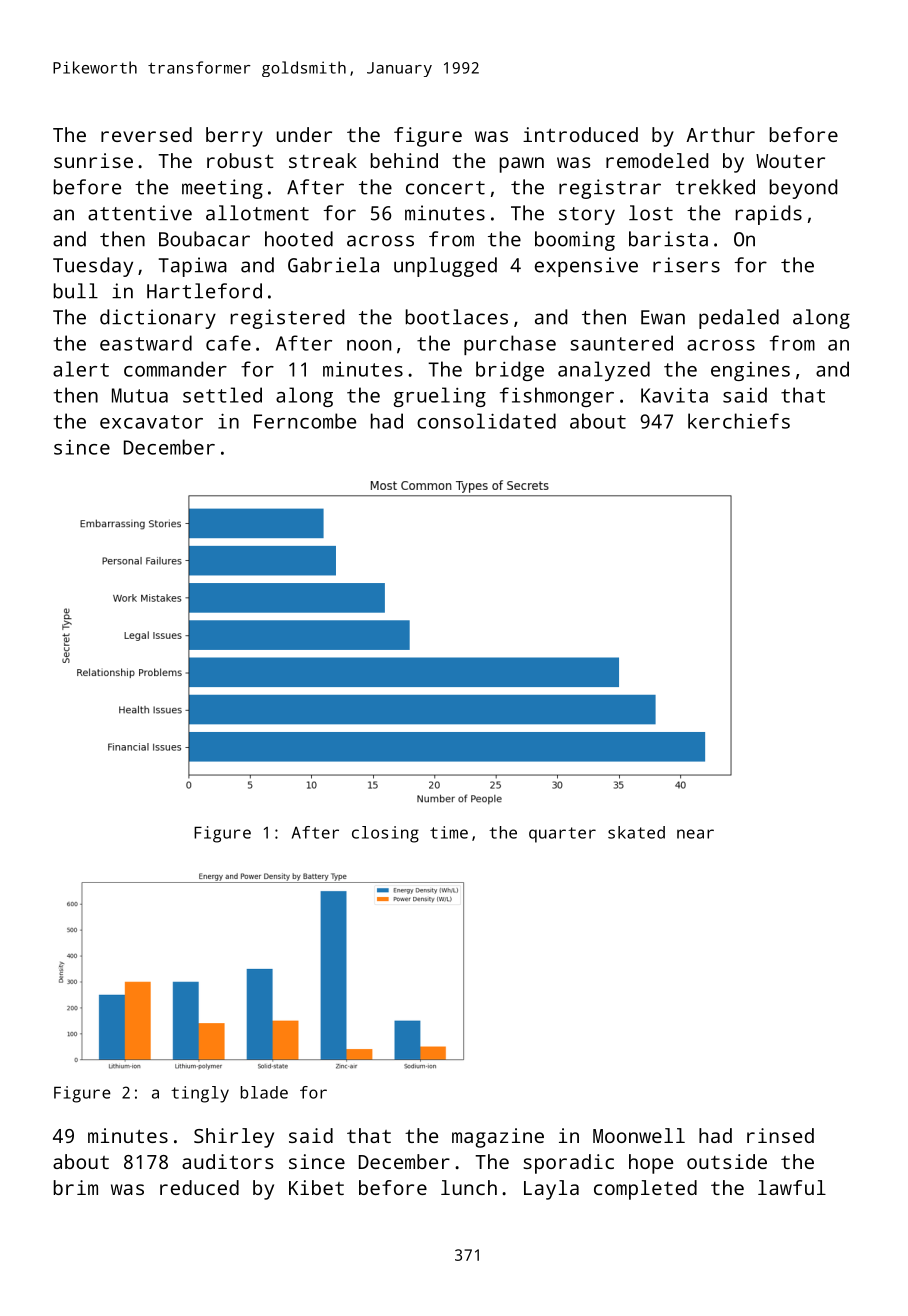 This page has height=1316, width=908. I want to click on tingly, so click(200, 1094).
